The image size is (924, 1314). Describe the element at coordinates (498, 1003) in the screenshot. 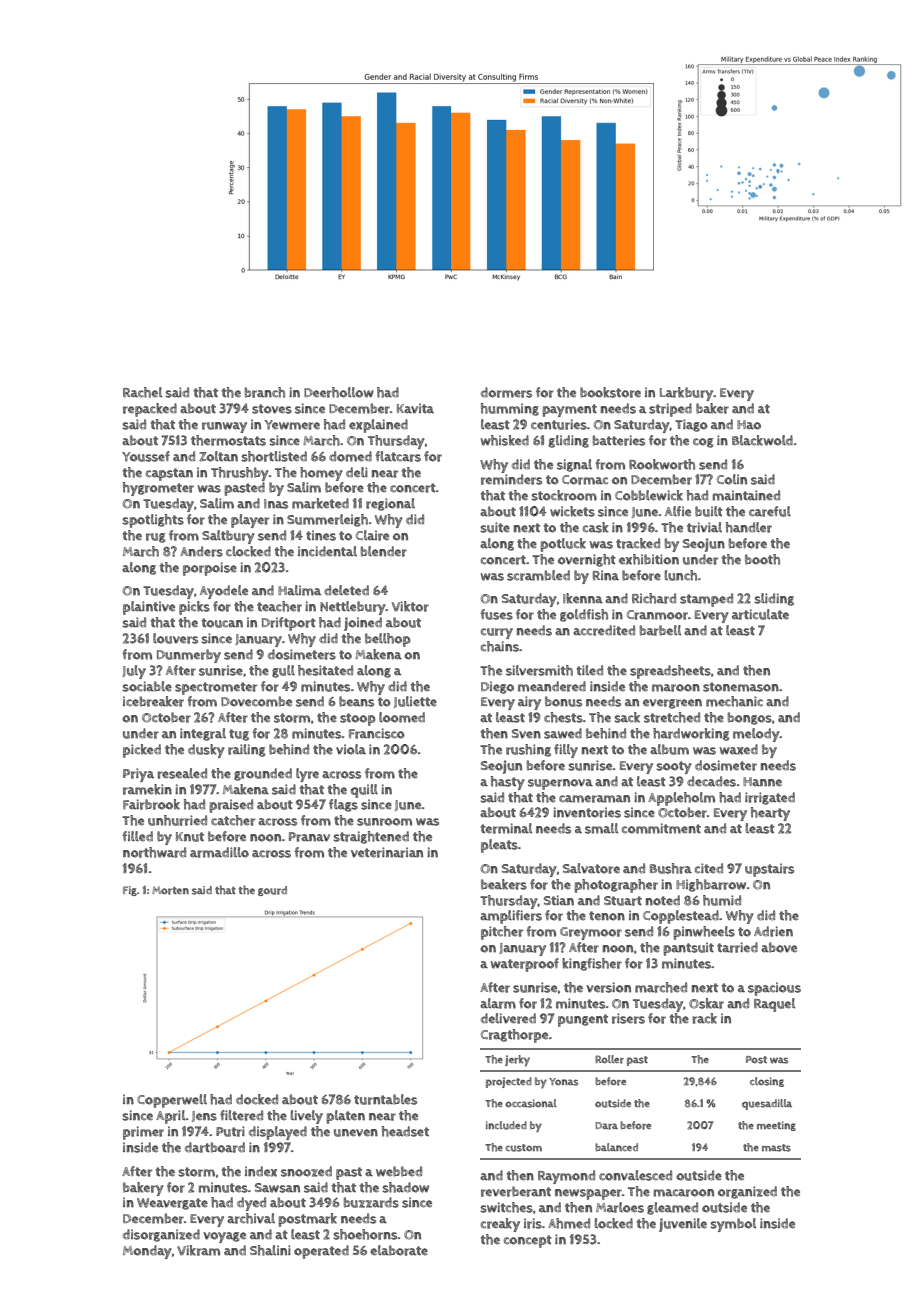

I see `alarm` at that location.
